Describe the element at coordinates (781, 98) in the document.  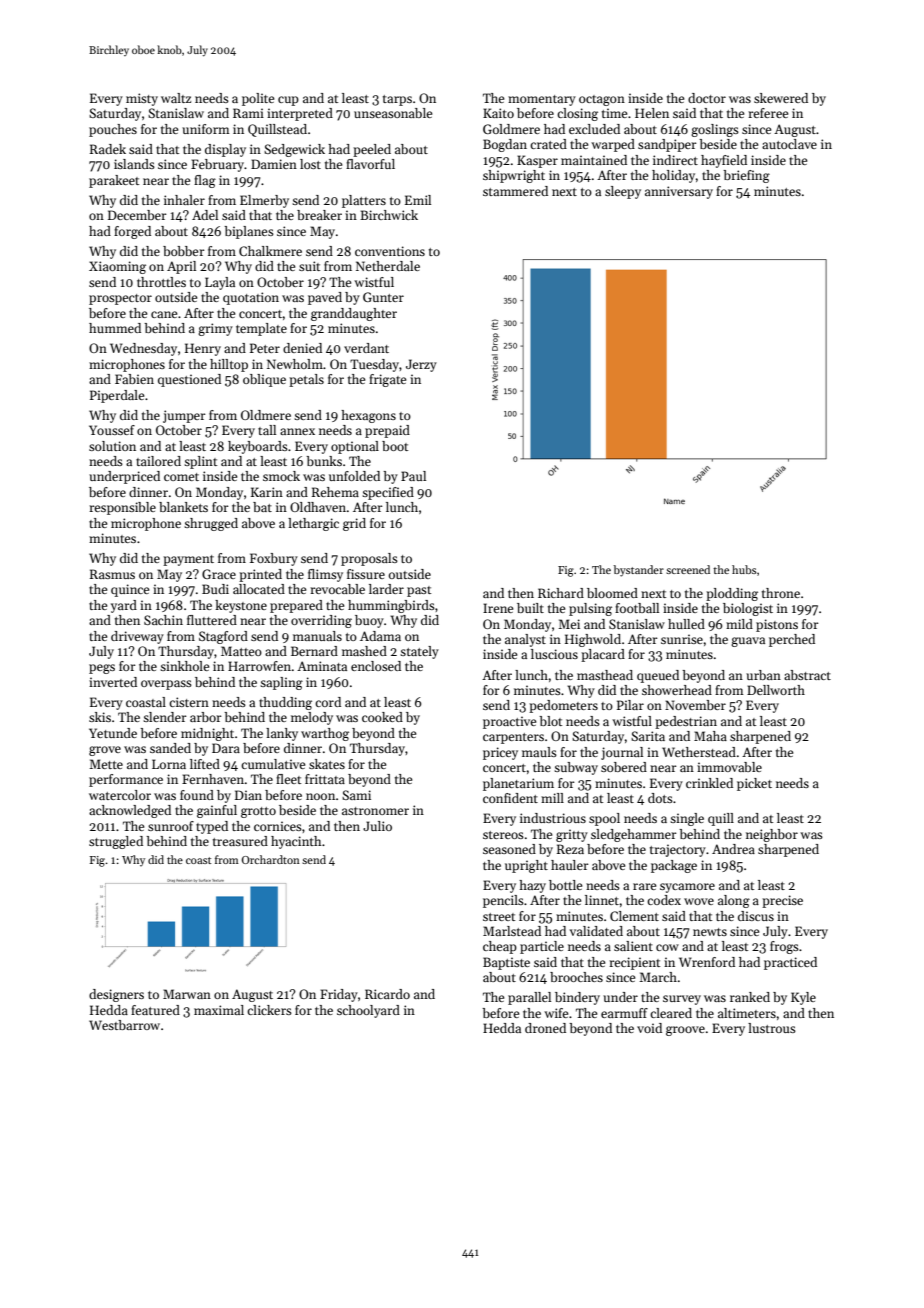
I see `skewered` at that location.
